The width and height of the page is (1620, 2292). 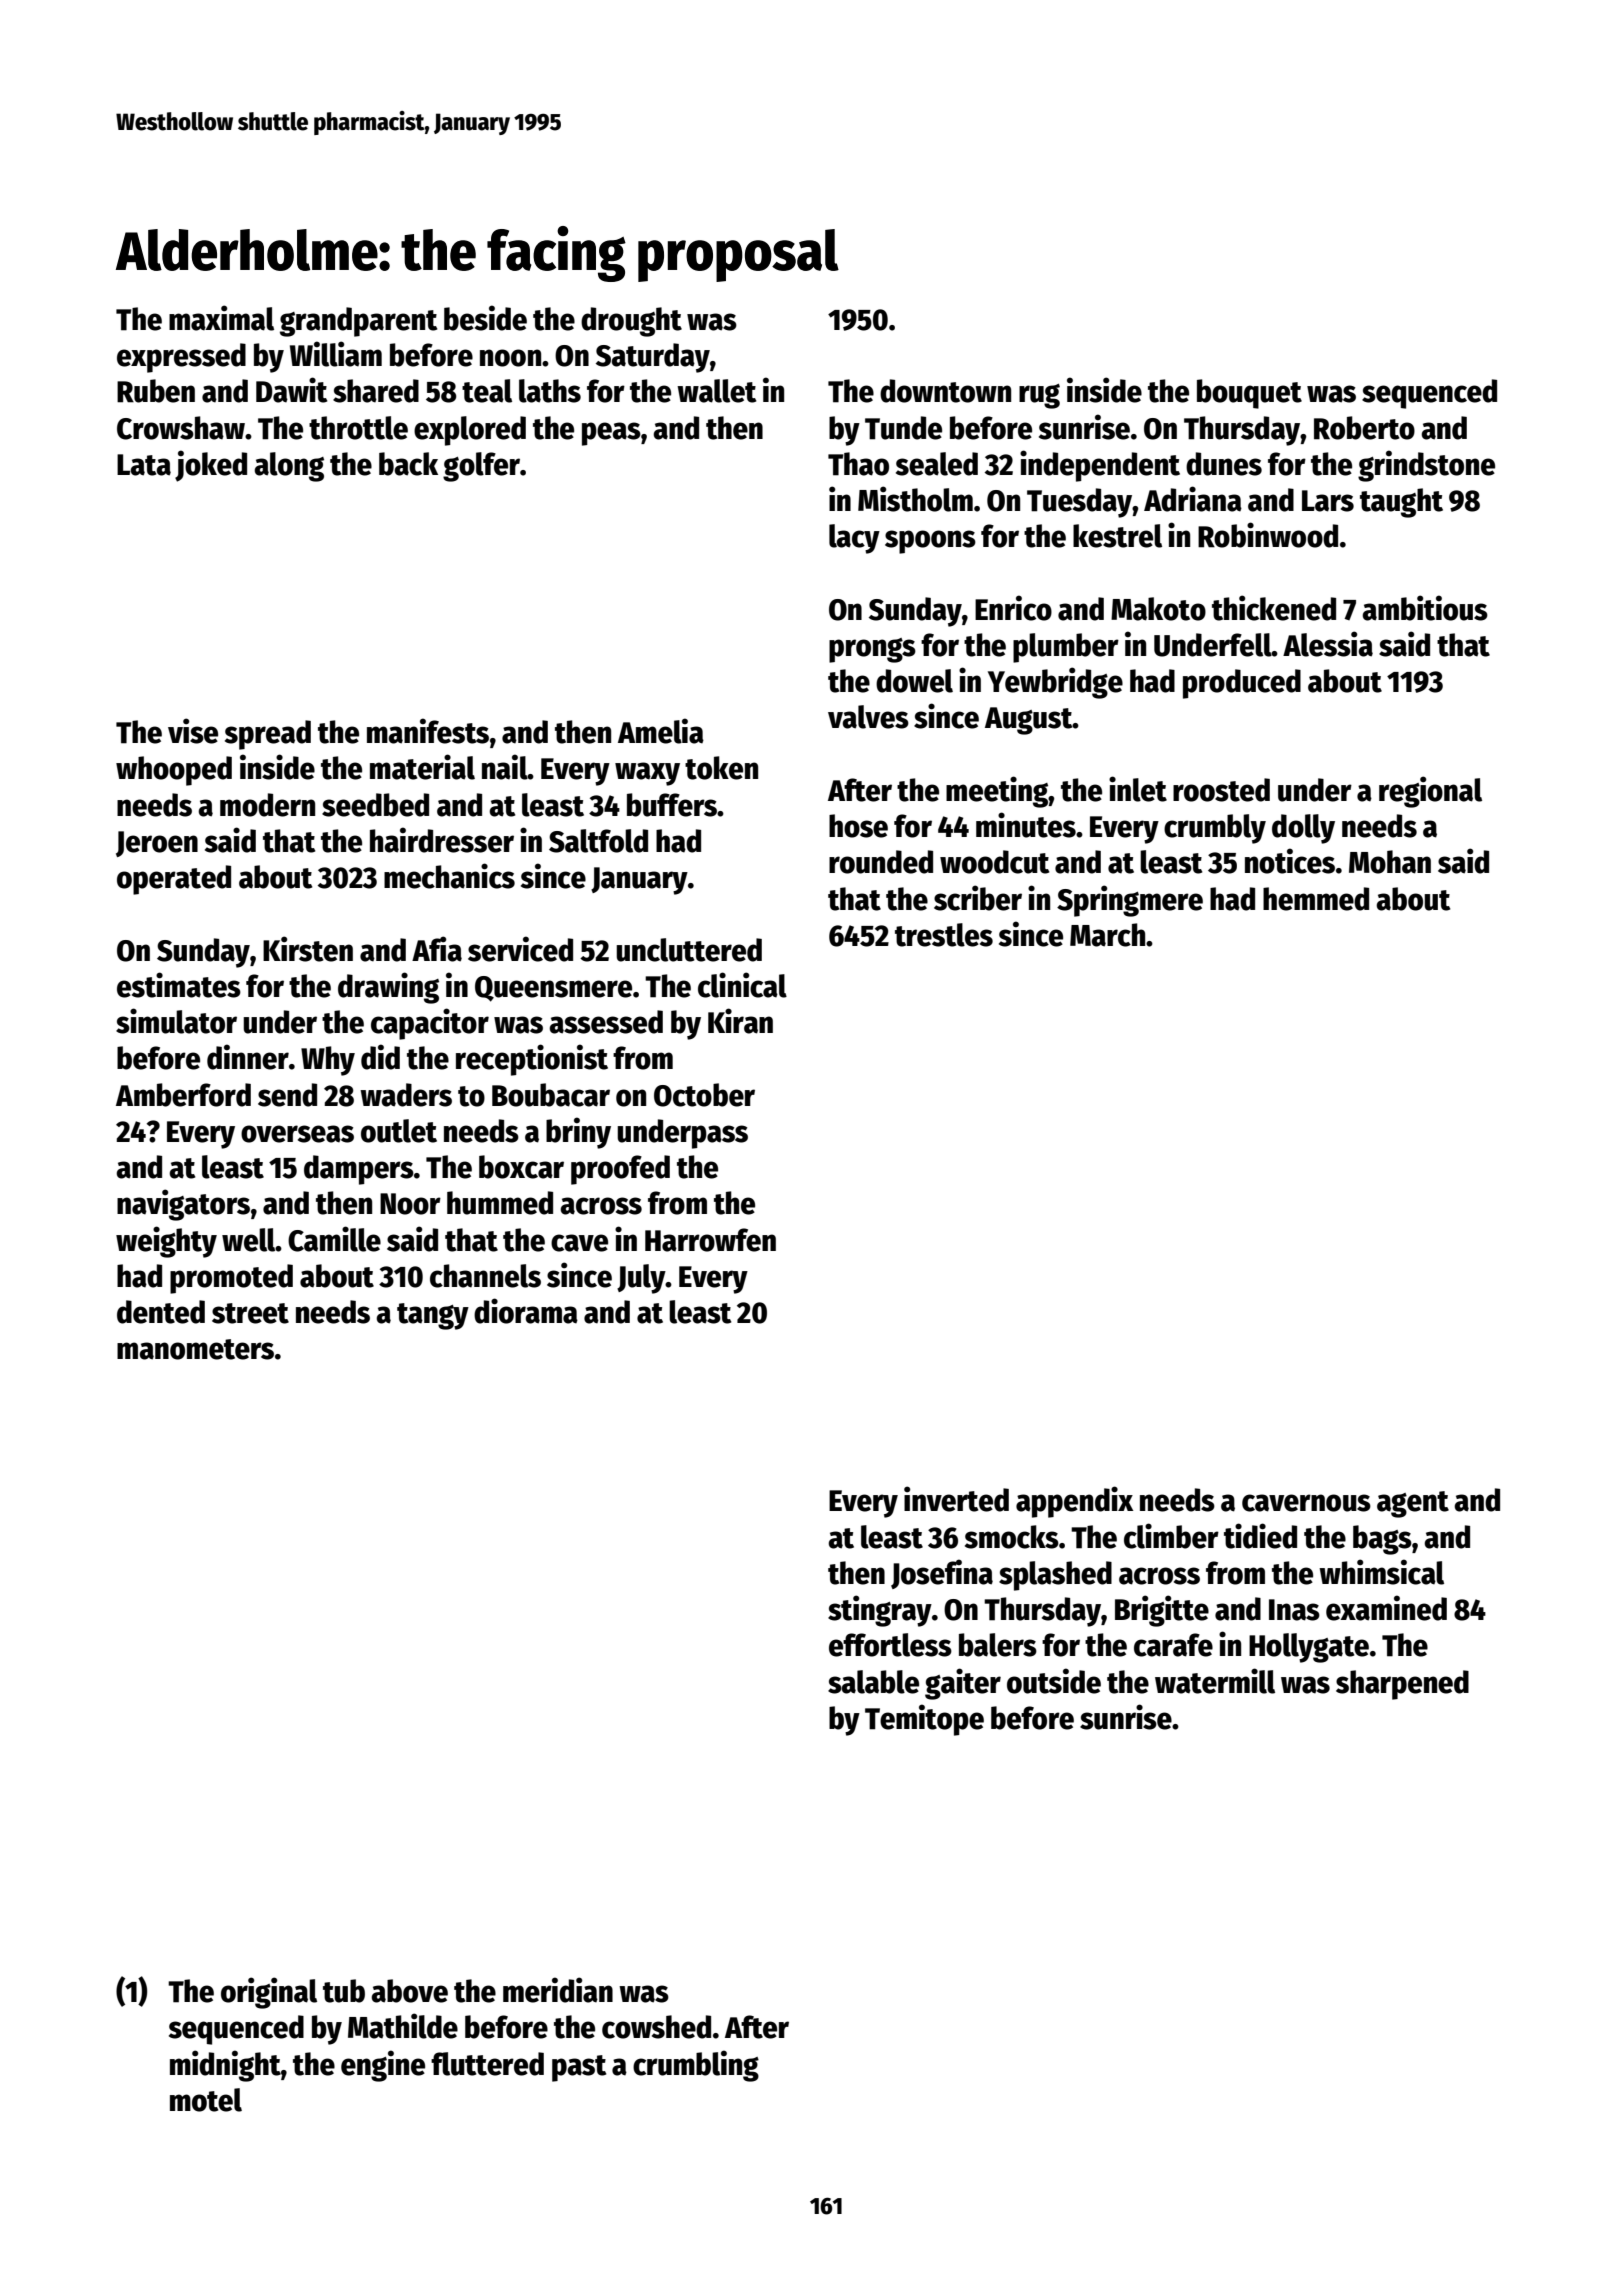 I want to click on above, so click(x=409, y=1991).
